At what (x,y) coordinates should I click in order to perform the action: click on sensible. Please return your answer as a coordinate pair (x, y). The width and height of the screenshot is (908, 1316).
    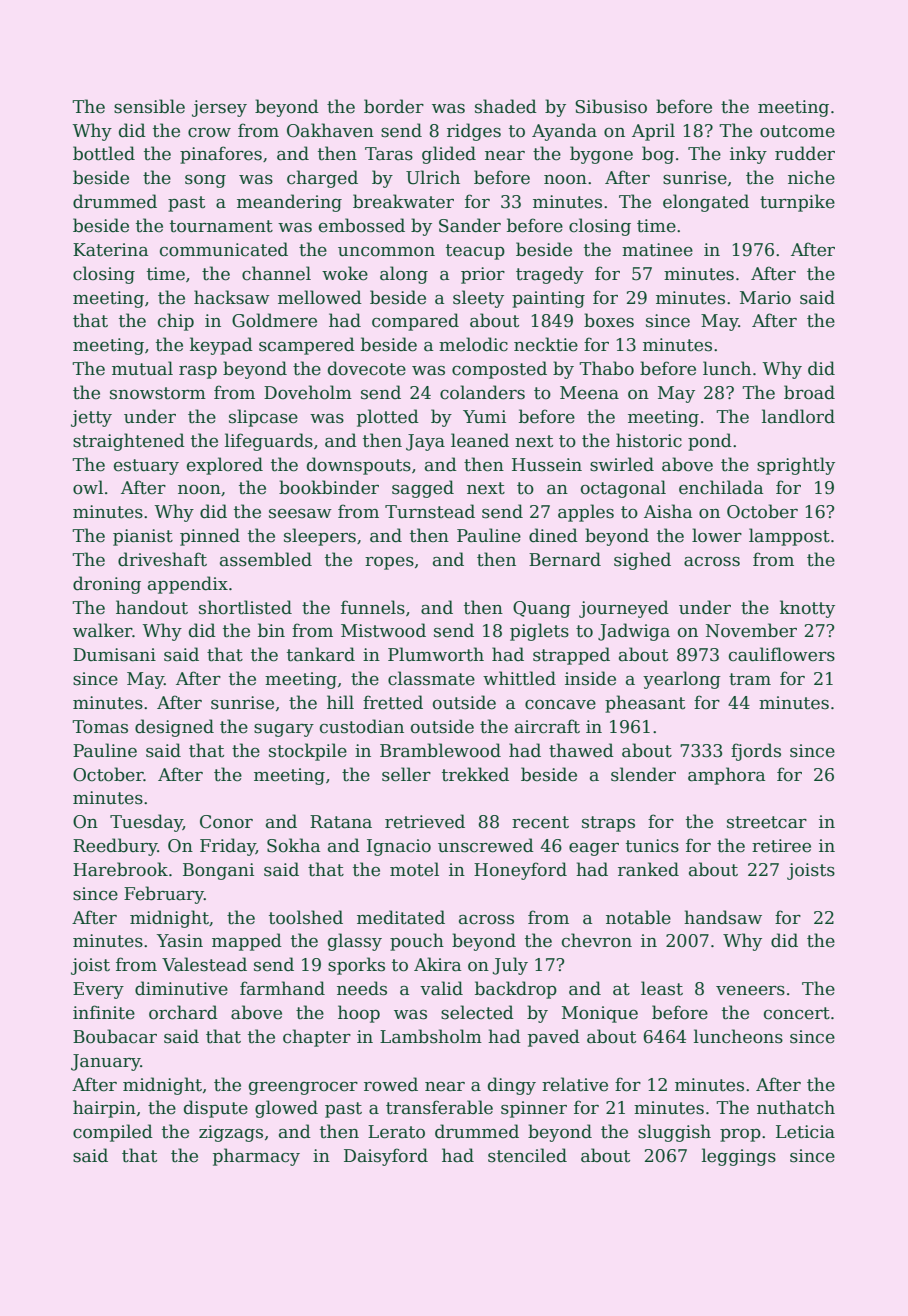
    Looking at the image, I should click on (149, 106).
